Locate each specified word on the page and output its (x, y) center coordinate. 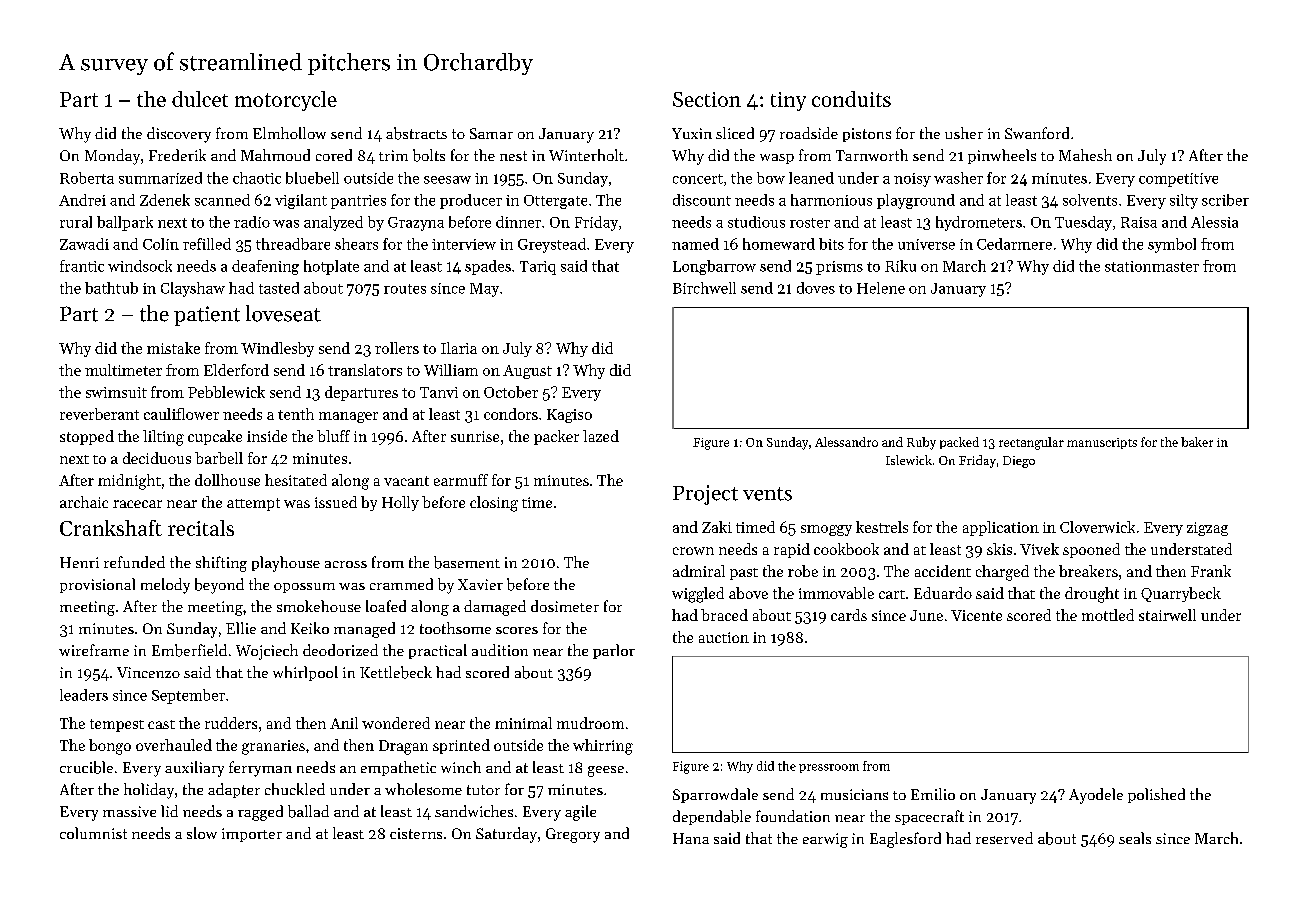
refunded (134, 562)
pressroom (829, 768)
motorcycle (286, 101)
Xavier (480, 584)
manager (348, 417)
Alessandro (846, 442)
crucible (86, 767)
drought (1092, 595)
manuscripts (1102, 443)
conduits (851, 99)
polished (1156, 795)
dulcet (200, 99)
